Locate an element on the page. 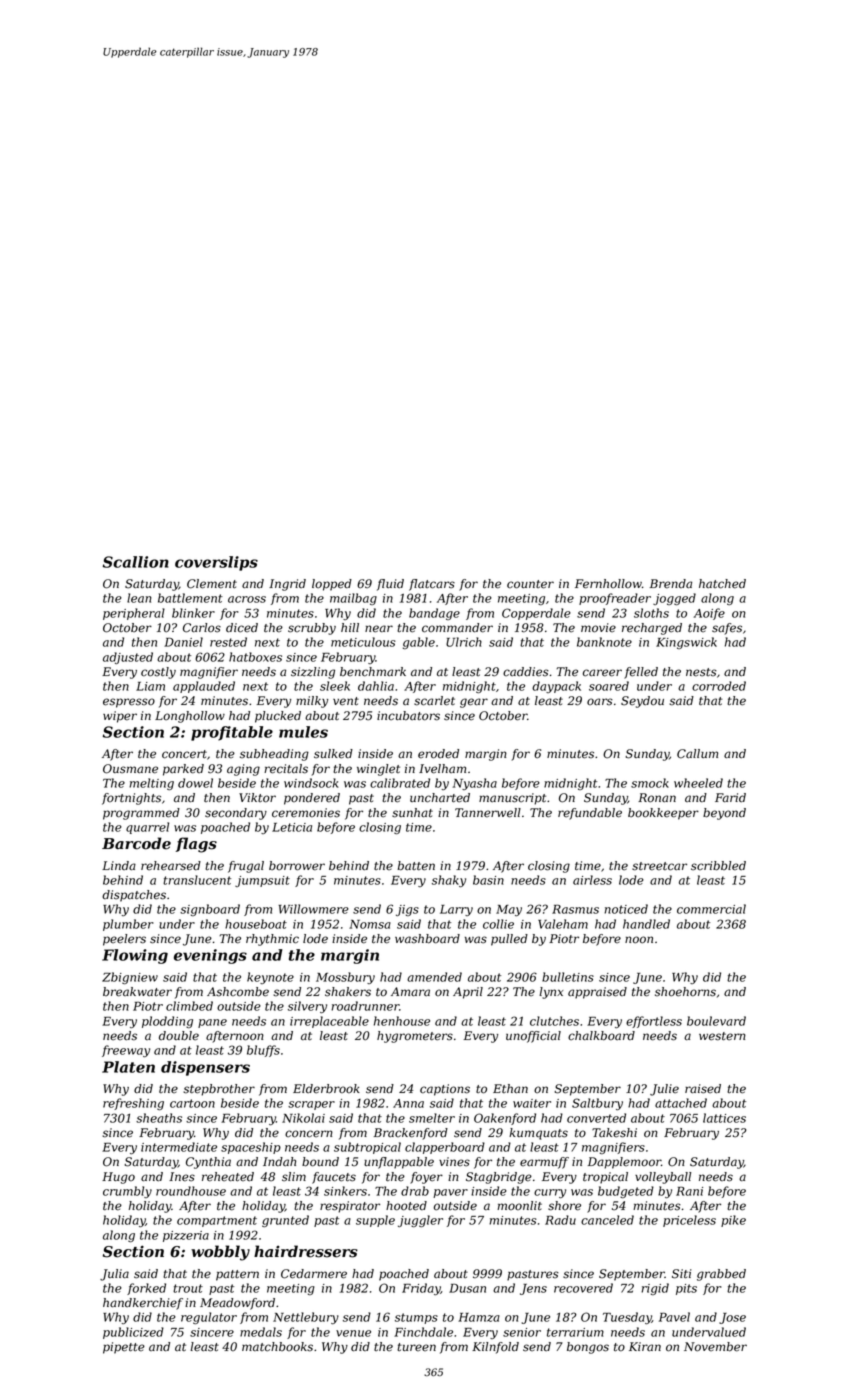 Image resolution: width=849 pixels, height=1400 pixels. corroded is located at coordinates (719, 686).
